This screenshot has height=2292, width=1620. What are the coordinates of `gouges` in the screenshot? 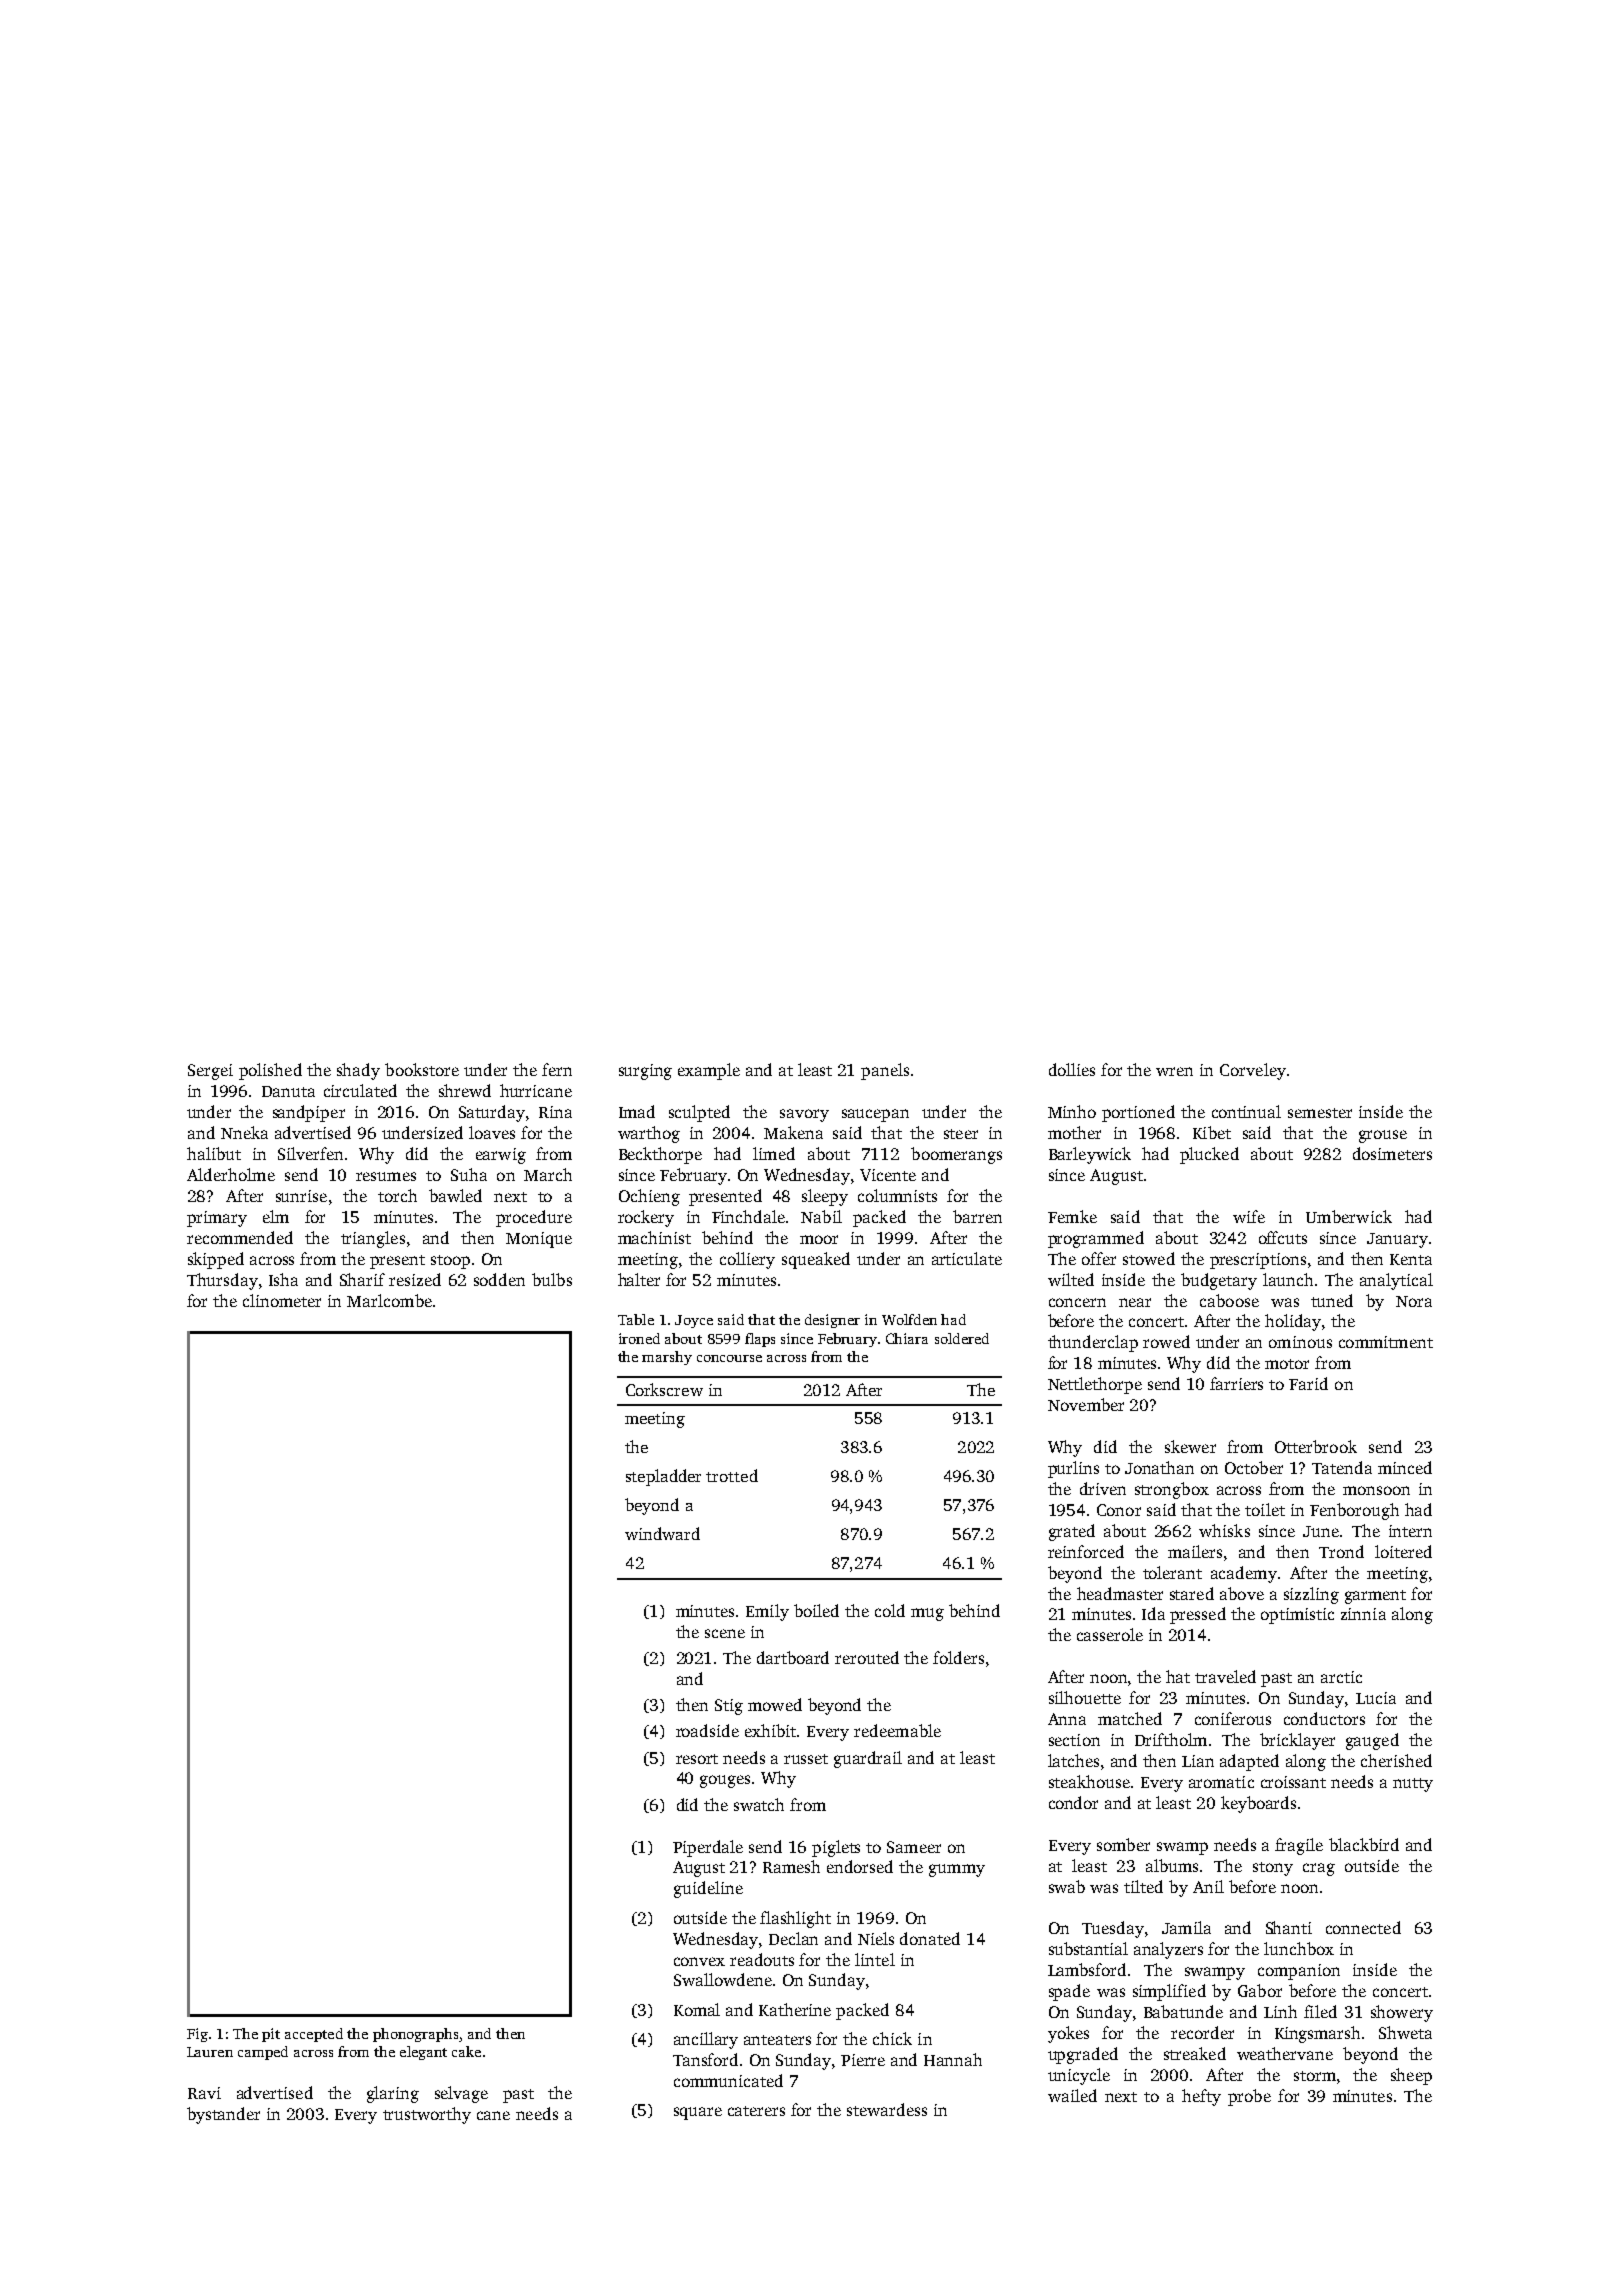 It's located at (725, 1781).
